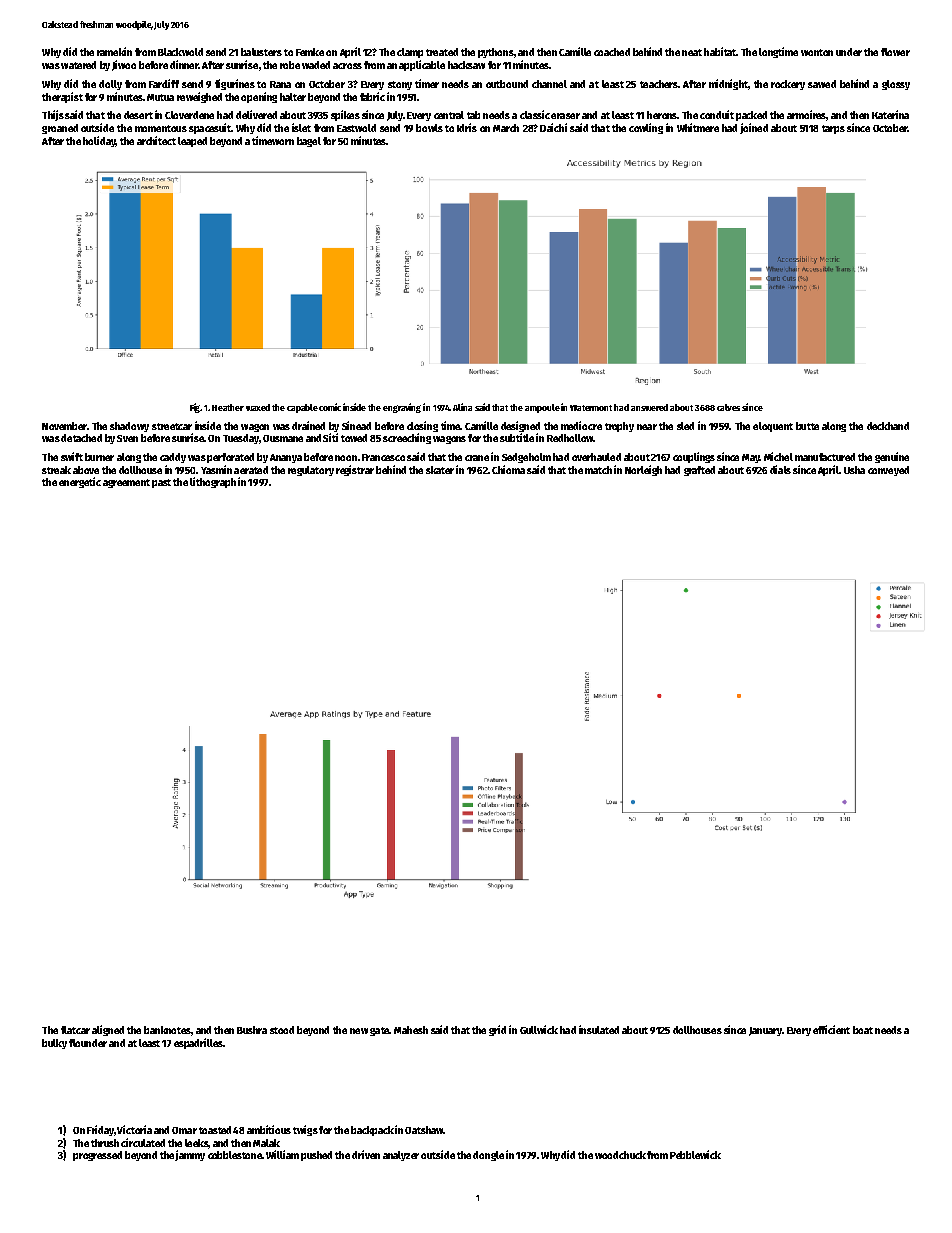 The height and width of the image is (1233, 952). What do you see at coordinates (99, 141) in the image?
I see `holiday` at bounding box center [99, 141].
